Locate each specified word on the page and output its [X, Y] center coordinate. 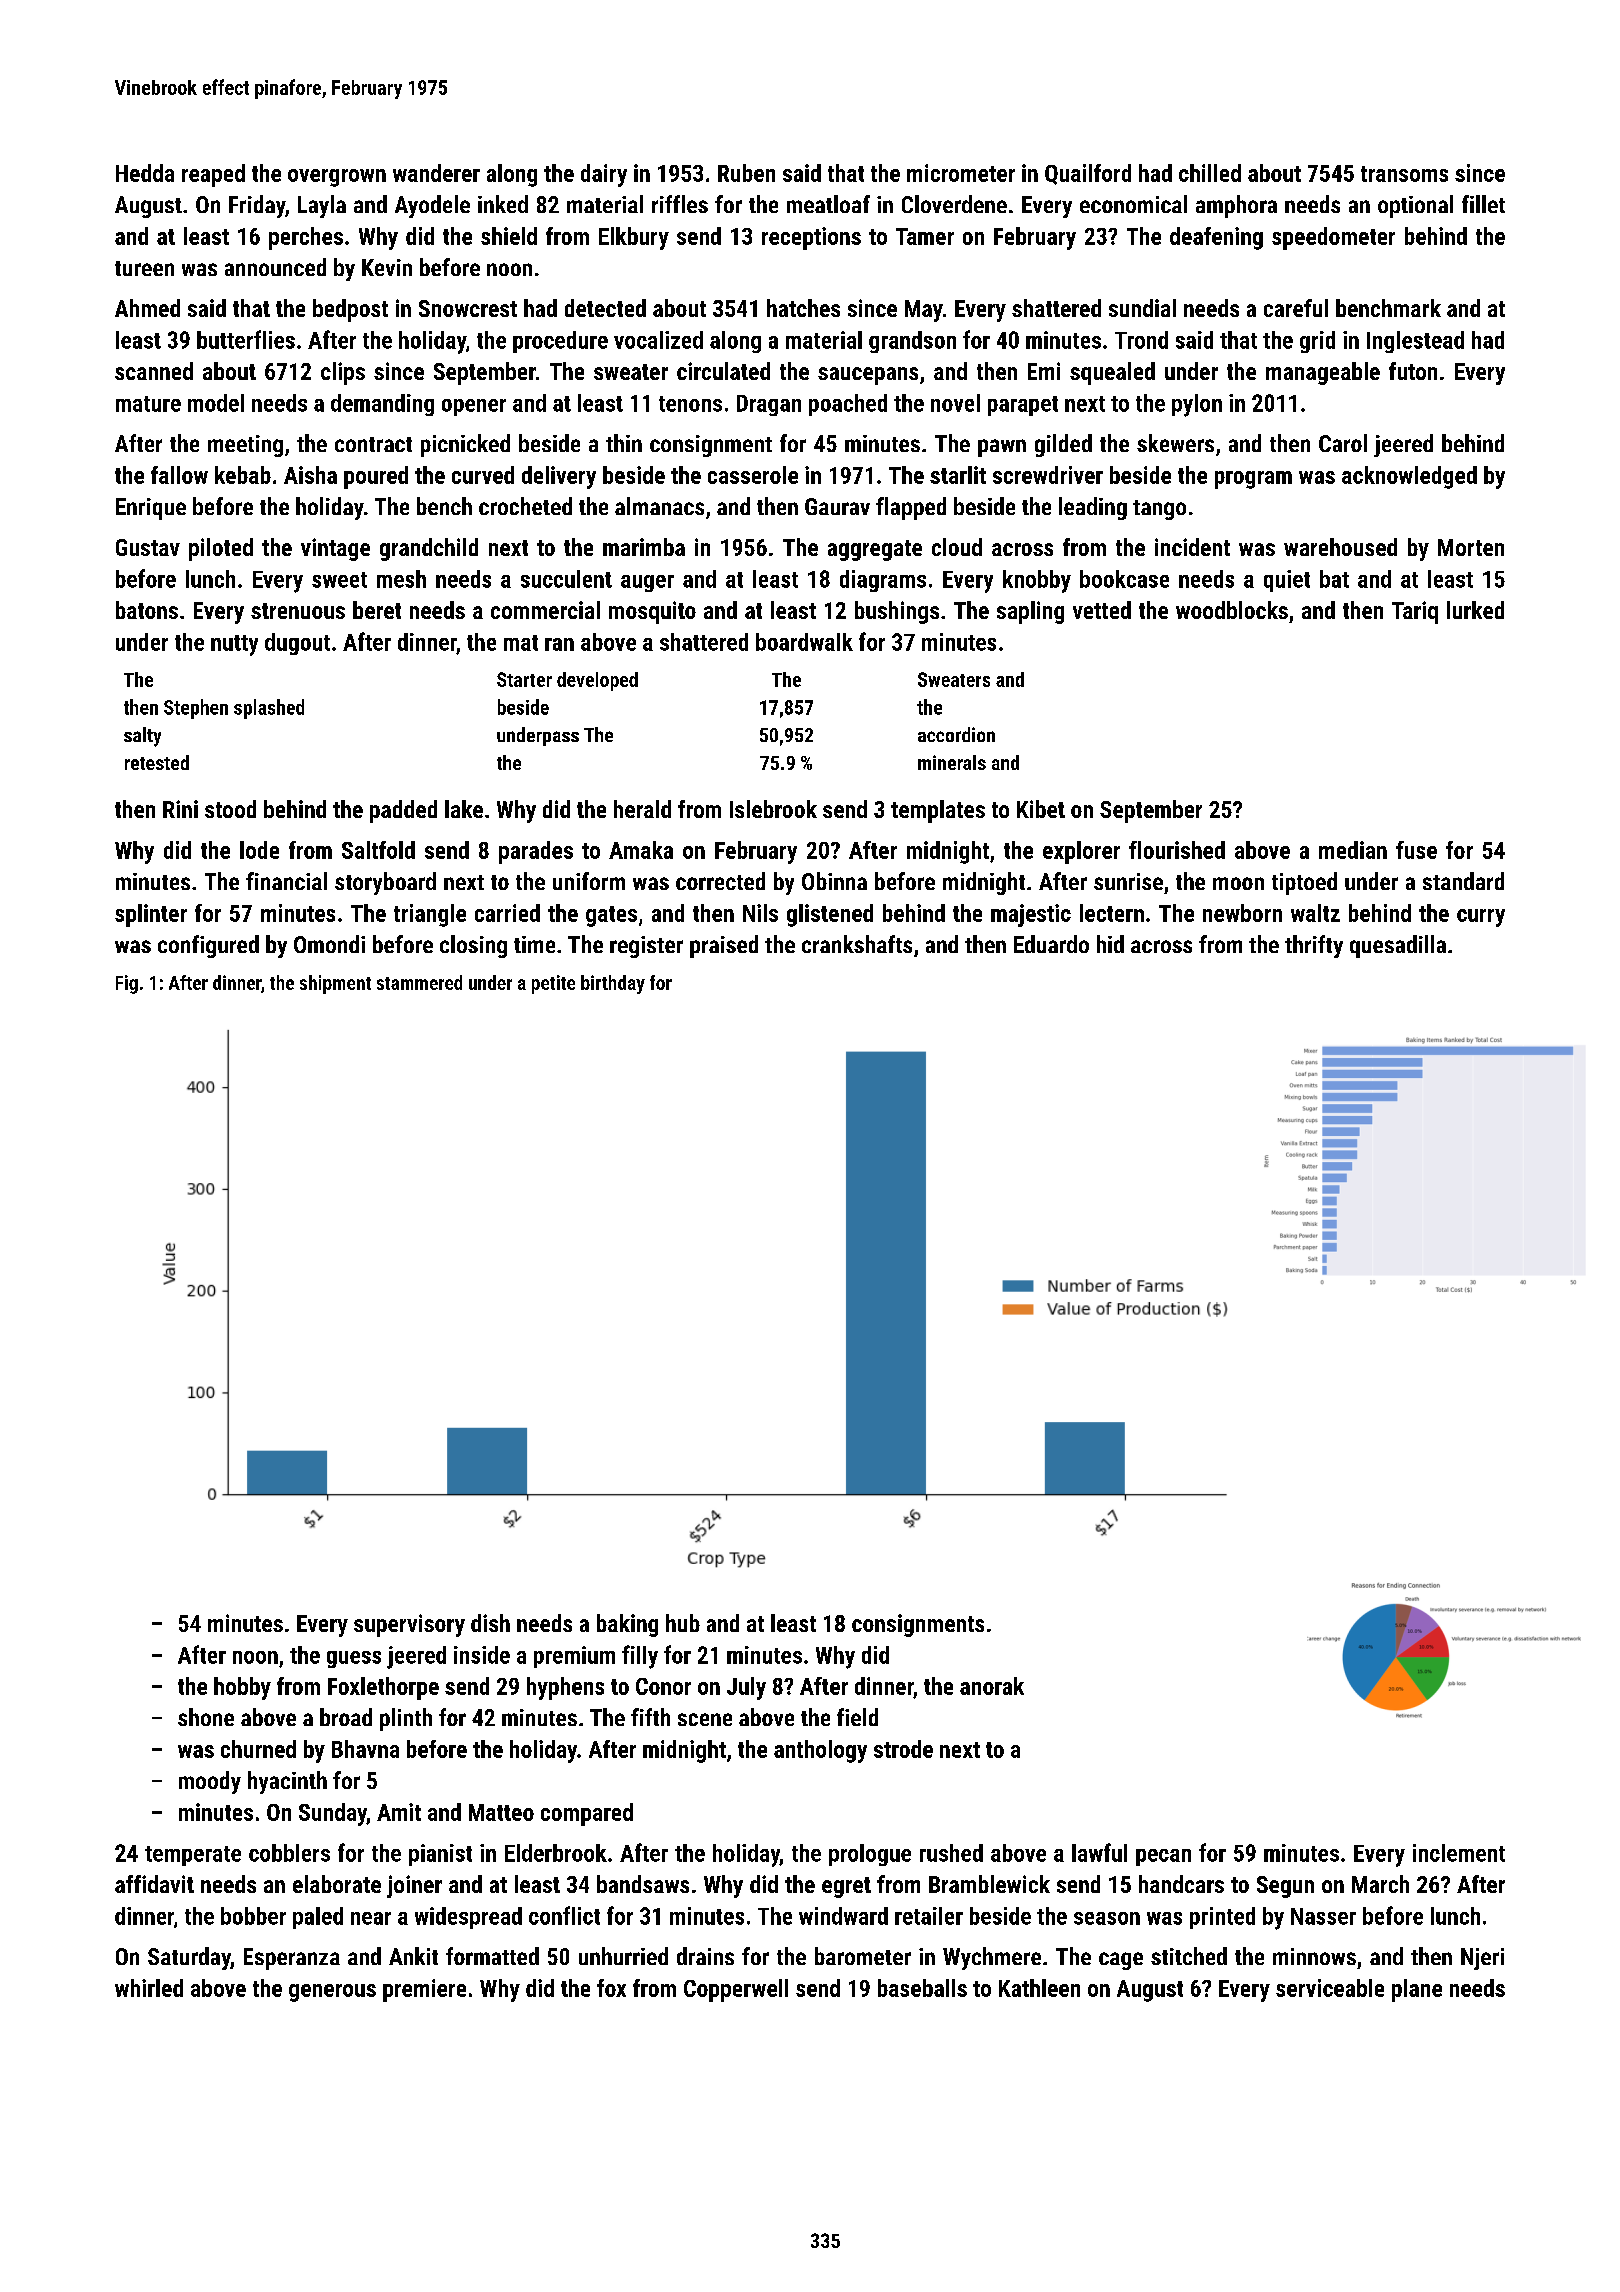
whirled [149, 1988]
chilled [1210, 173]
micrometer [961, 173]
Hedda [145, 173]
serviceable [1330, 1988]
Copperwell [736, 1990]
